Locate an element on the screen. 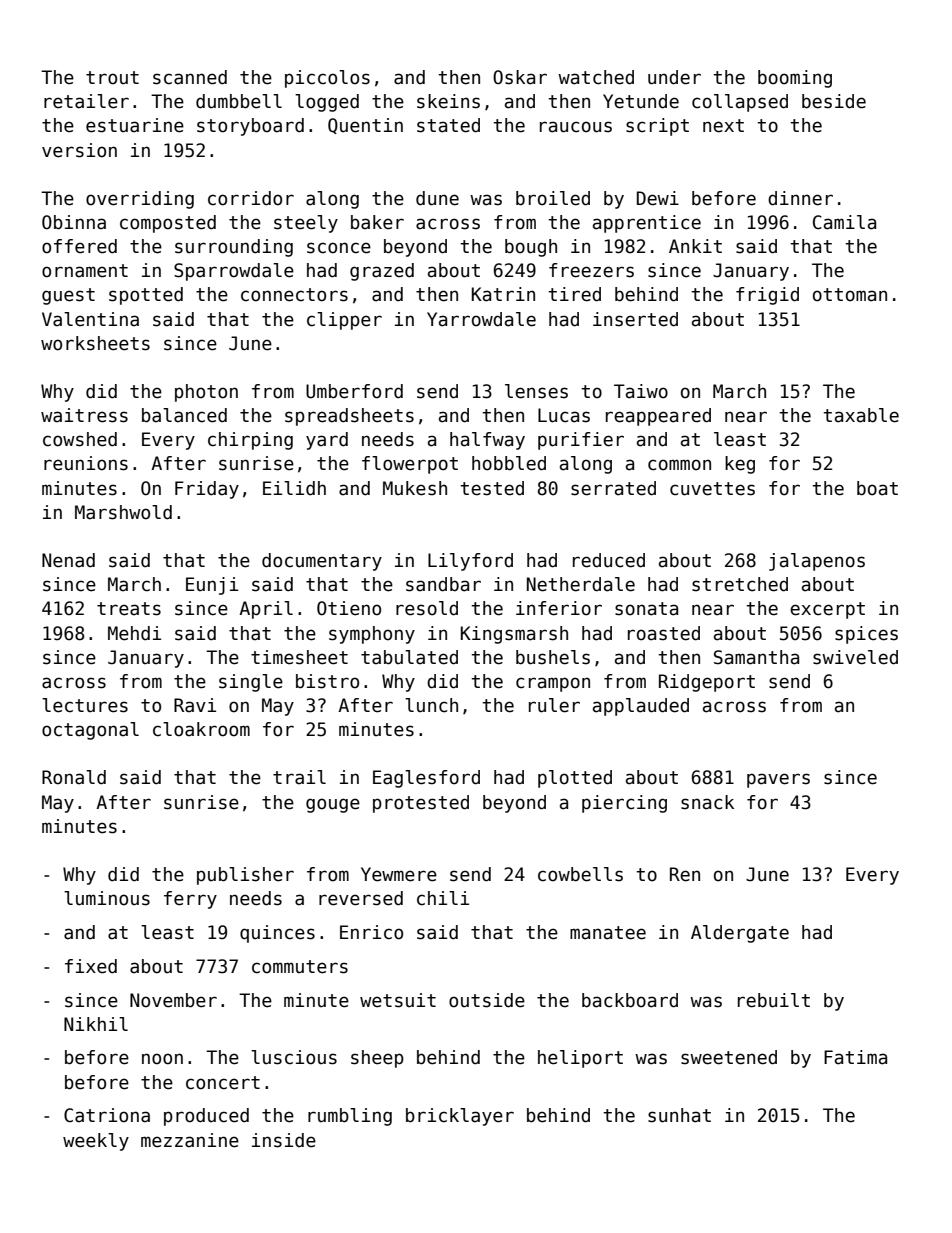  publisher is located at coordinates (245, 876).
